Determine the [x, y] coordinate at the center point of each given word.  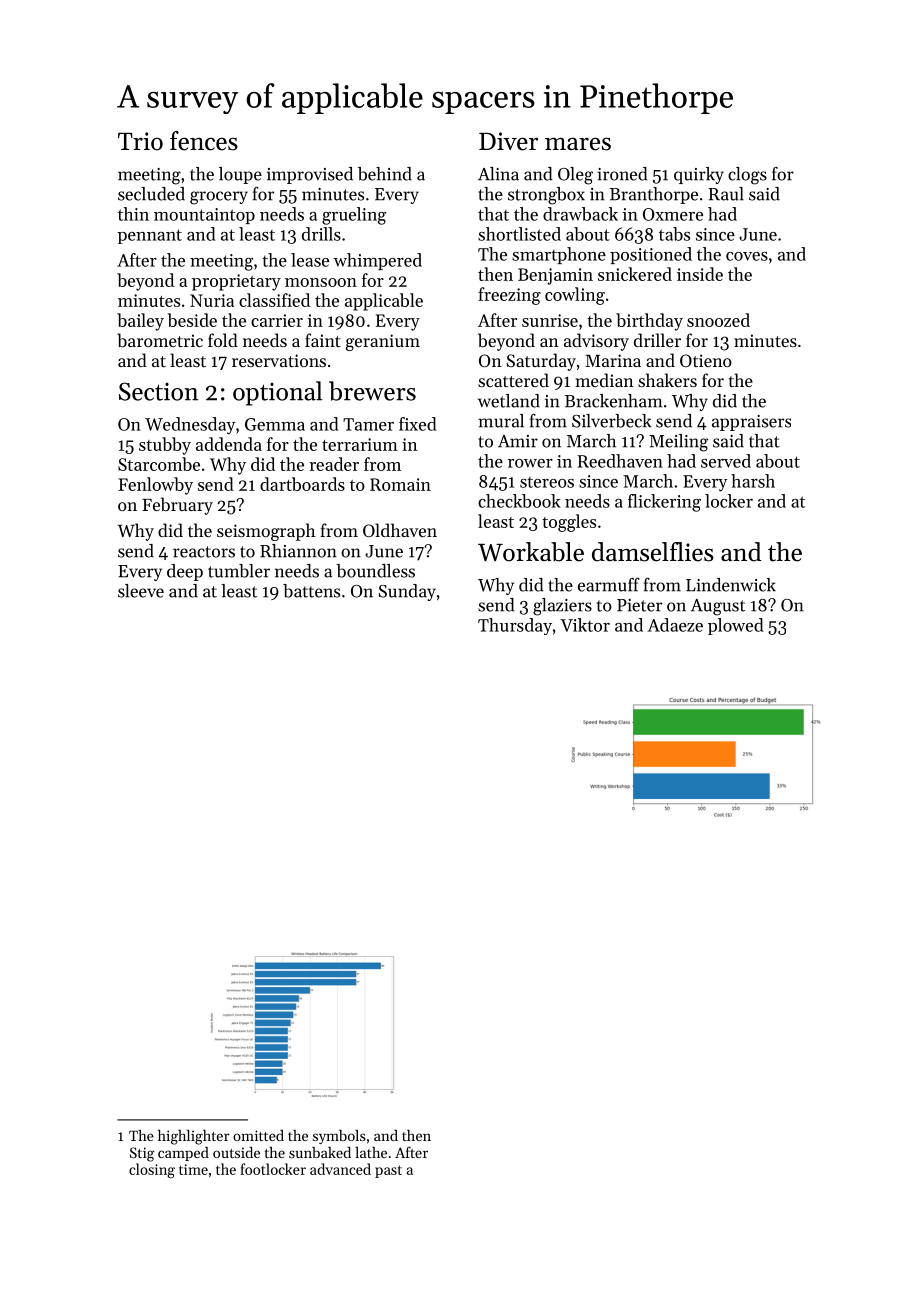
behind [385, 174]
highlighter [194, 1137]
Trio [140, 141]
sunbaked [320, 1152]
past [388, 1171]
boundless [375, 571]
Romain [400, 484]
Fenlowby [155, 486]
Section [158, 391]
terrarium [360, 444]
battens [311, 591]
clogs [747, 176]
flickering [664, 503]
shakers [667, 380]
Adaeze [675, 625]
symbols [339, 1137]
